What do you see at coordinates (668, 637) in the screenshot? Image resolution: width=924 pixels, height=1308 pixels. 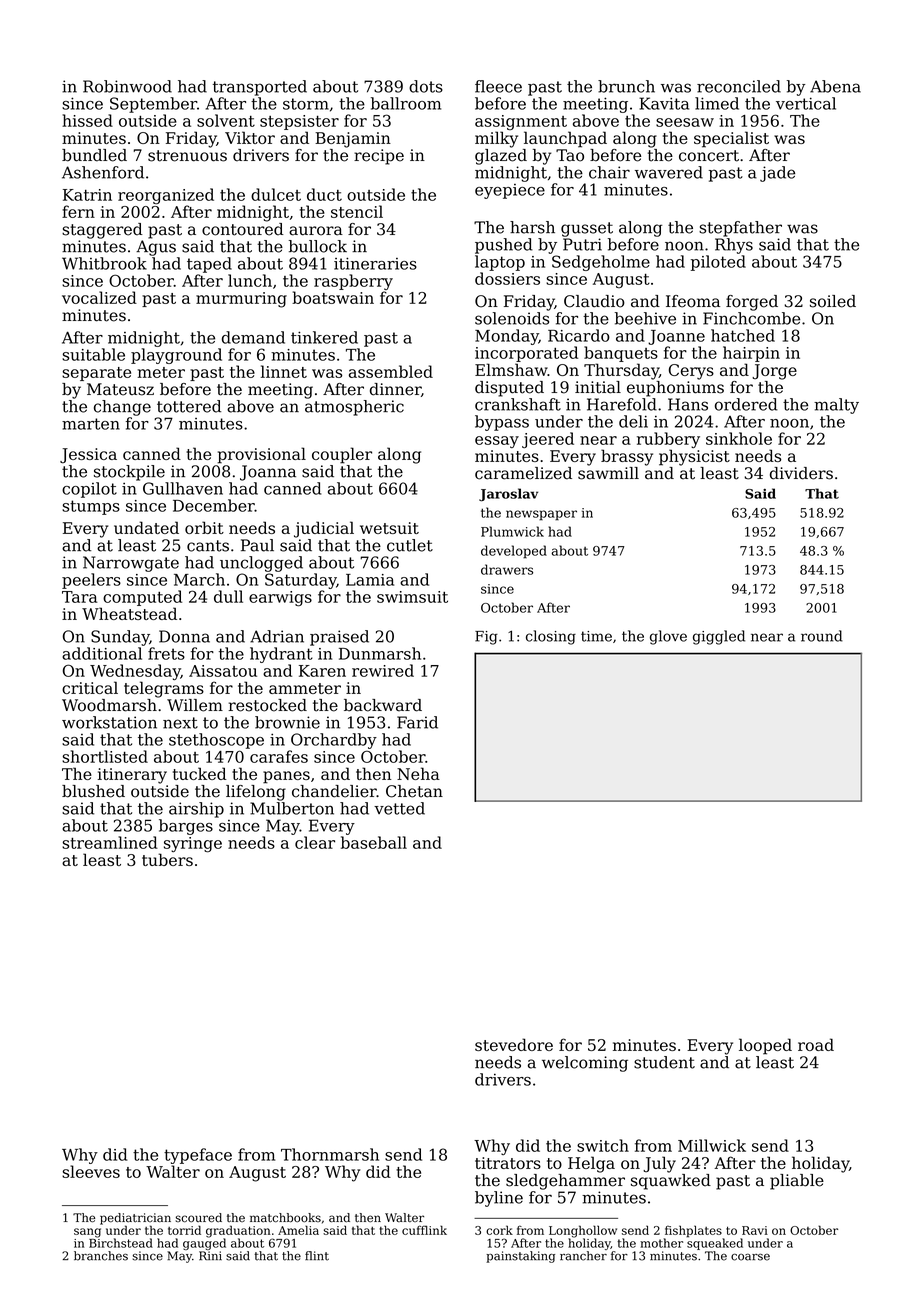 I see `glove` at bounding box center [668, 637].
